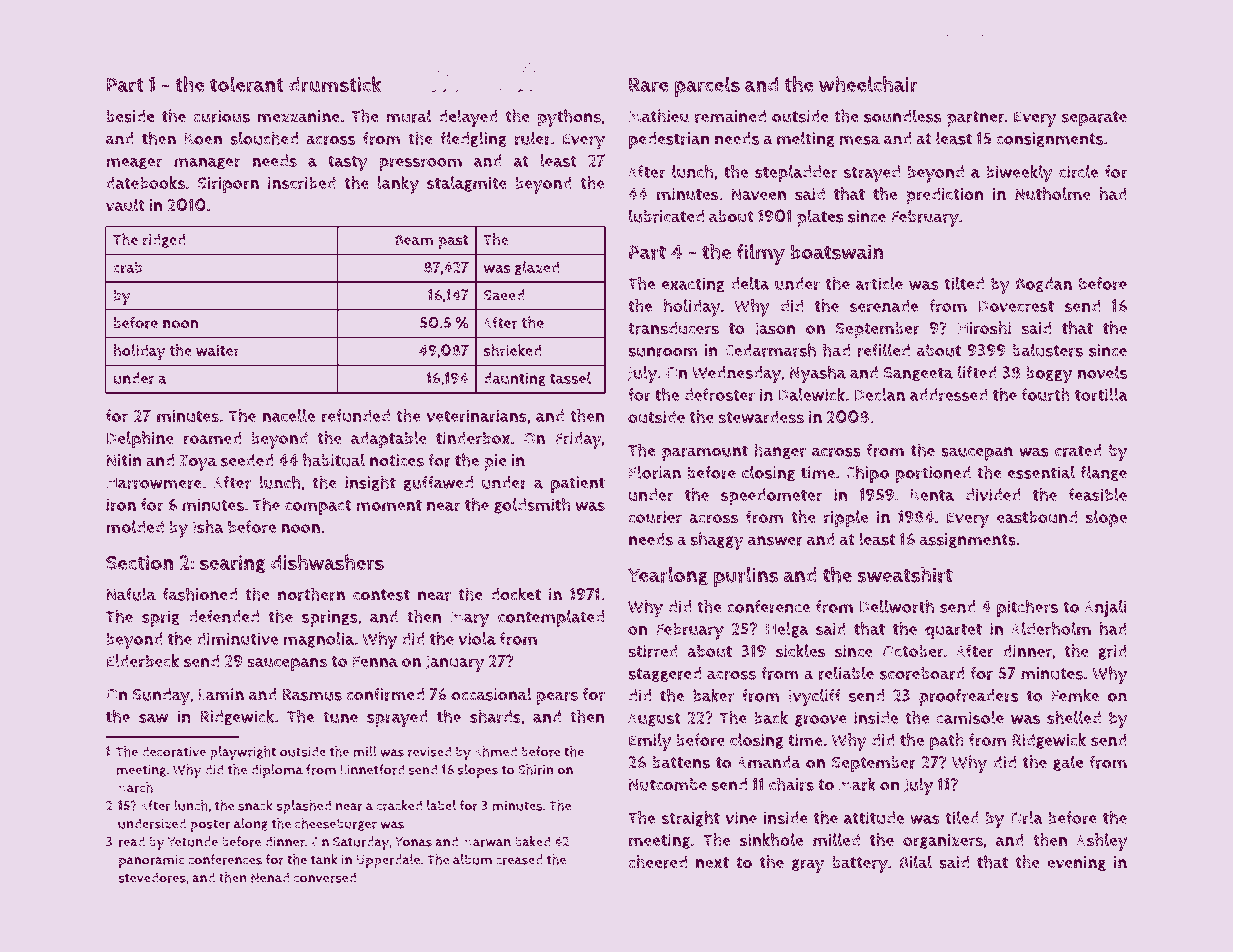  What do you see at coordinates (324, 877) in the screenshot?
I see `conversed` at bounding box center [324, 877].
